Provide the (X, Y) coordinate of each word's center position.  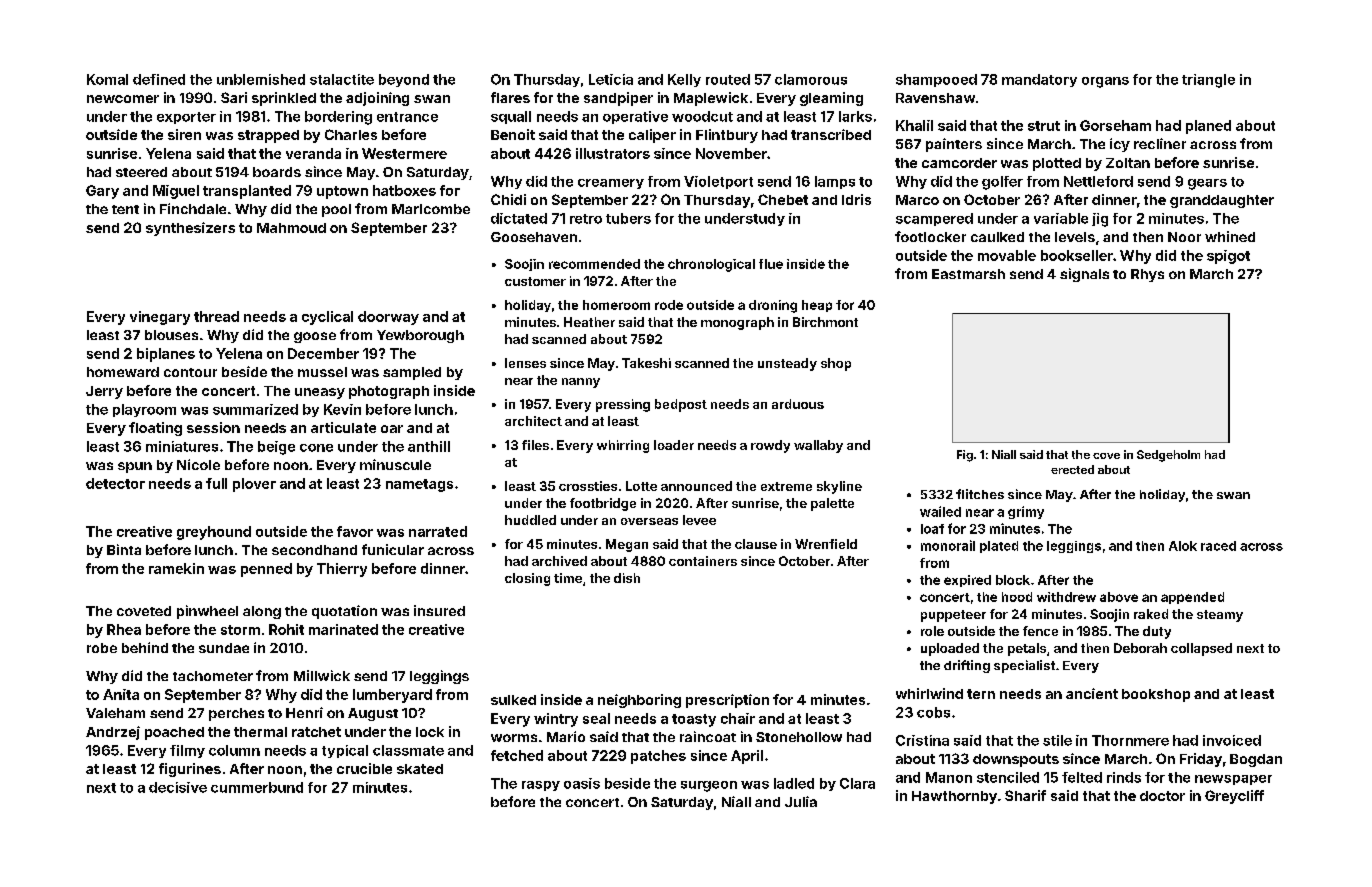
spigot (1228, 257)
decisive (178, 787)
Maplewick (711, 99)
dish (627, 578)
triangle (1208, 81)
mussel (322, 372)
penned (266, 570)
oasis (582, 783)
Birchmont (825, 322)
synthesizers (190, 229)
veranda (313, 153)
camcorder (959, 163)
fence (1040, 631)
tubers (628, 218)
